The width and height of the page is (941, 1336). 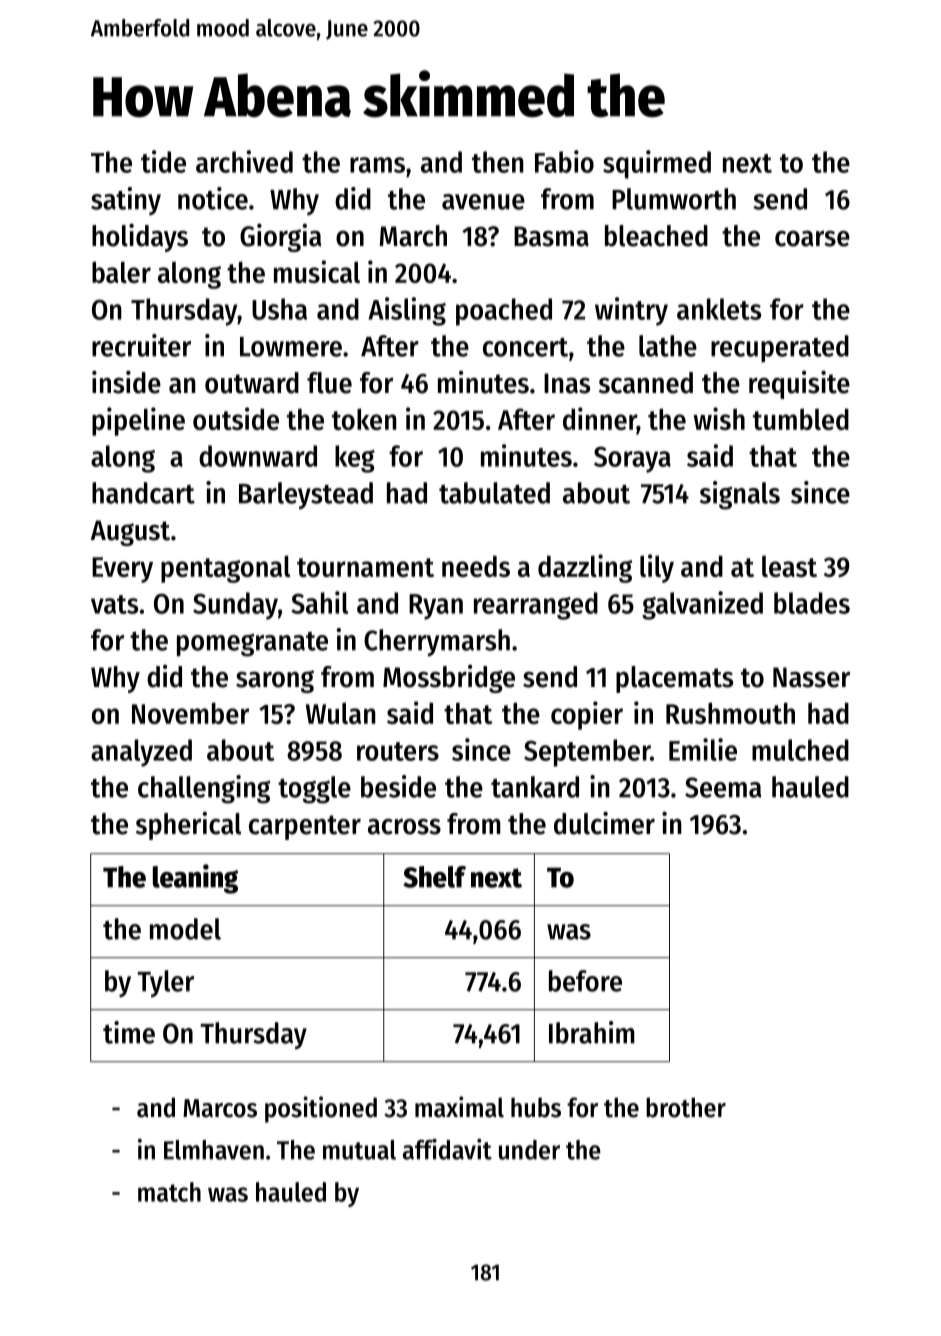 I want to click on coarse, so click(x=812, y=239).
